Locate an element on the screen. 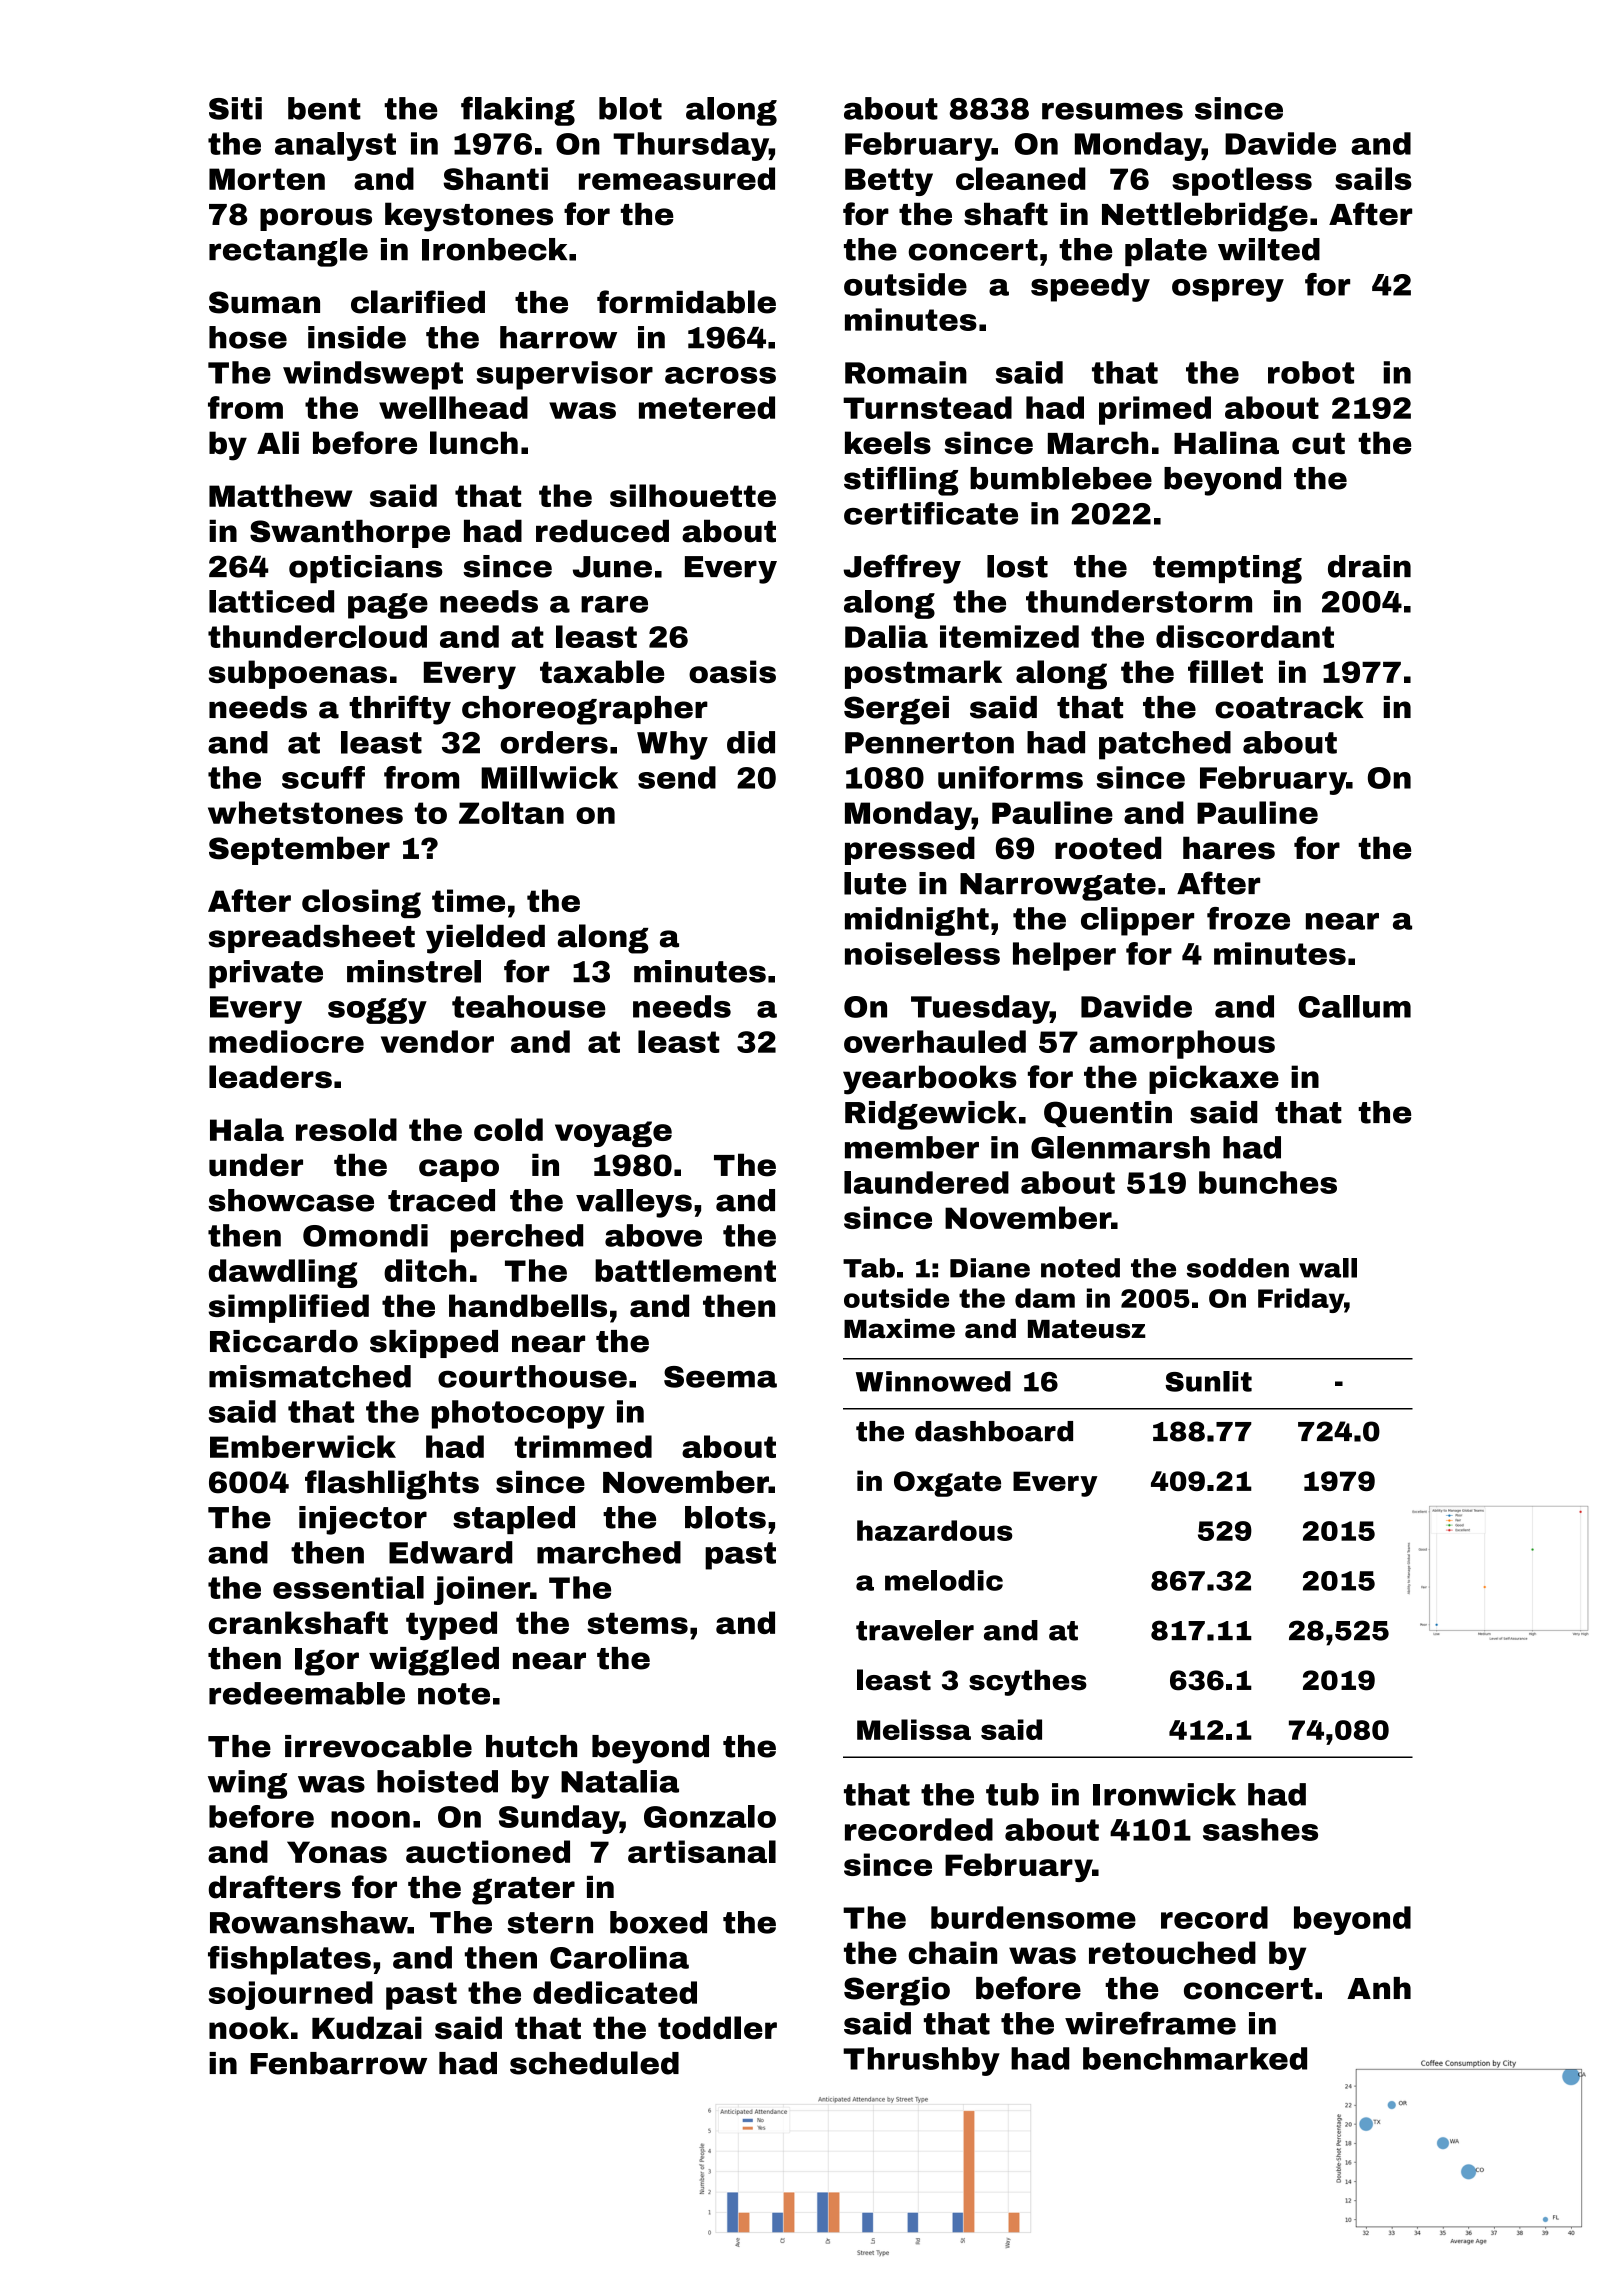  windswept is located at coordinates (373, 375).
